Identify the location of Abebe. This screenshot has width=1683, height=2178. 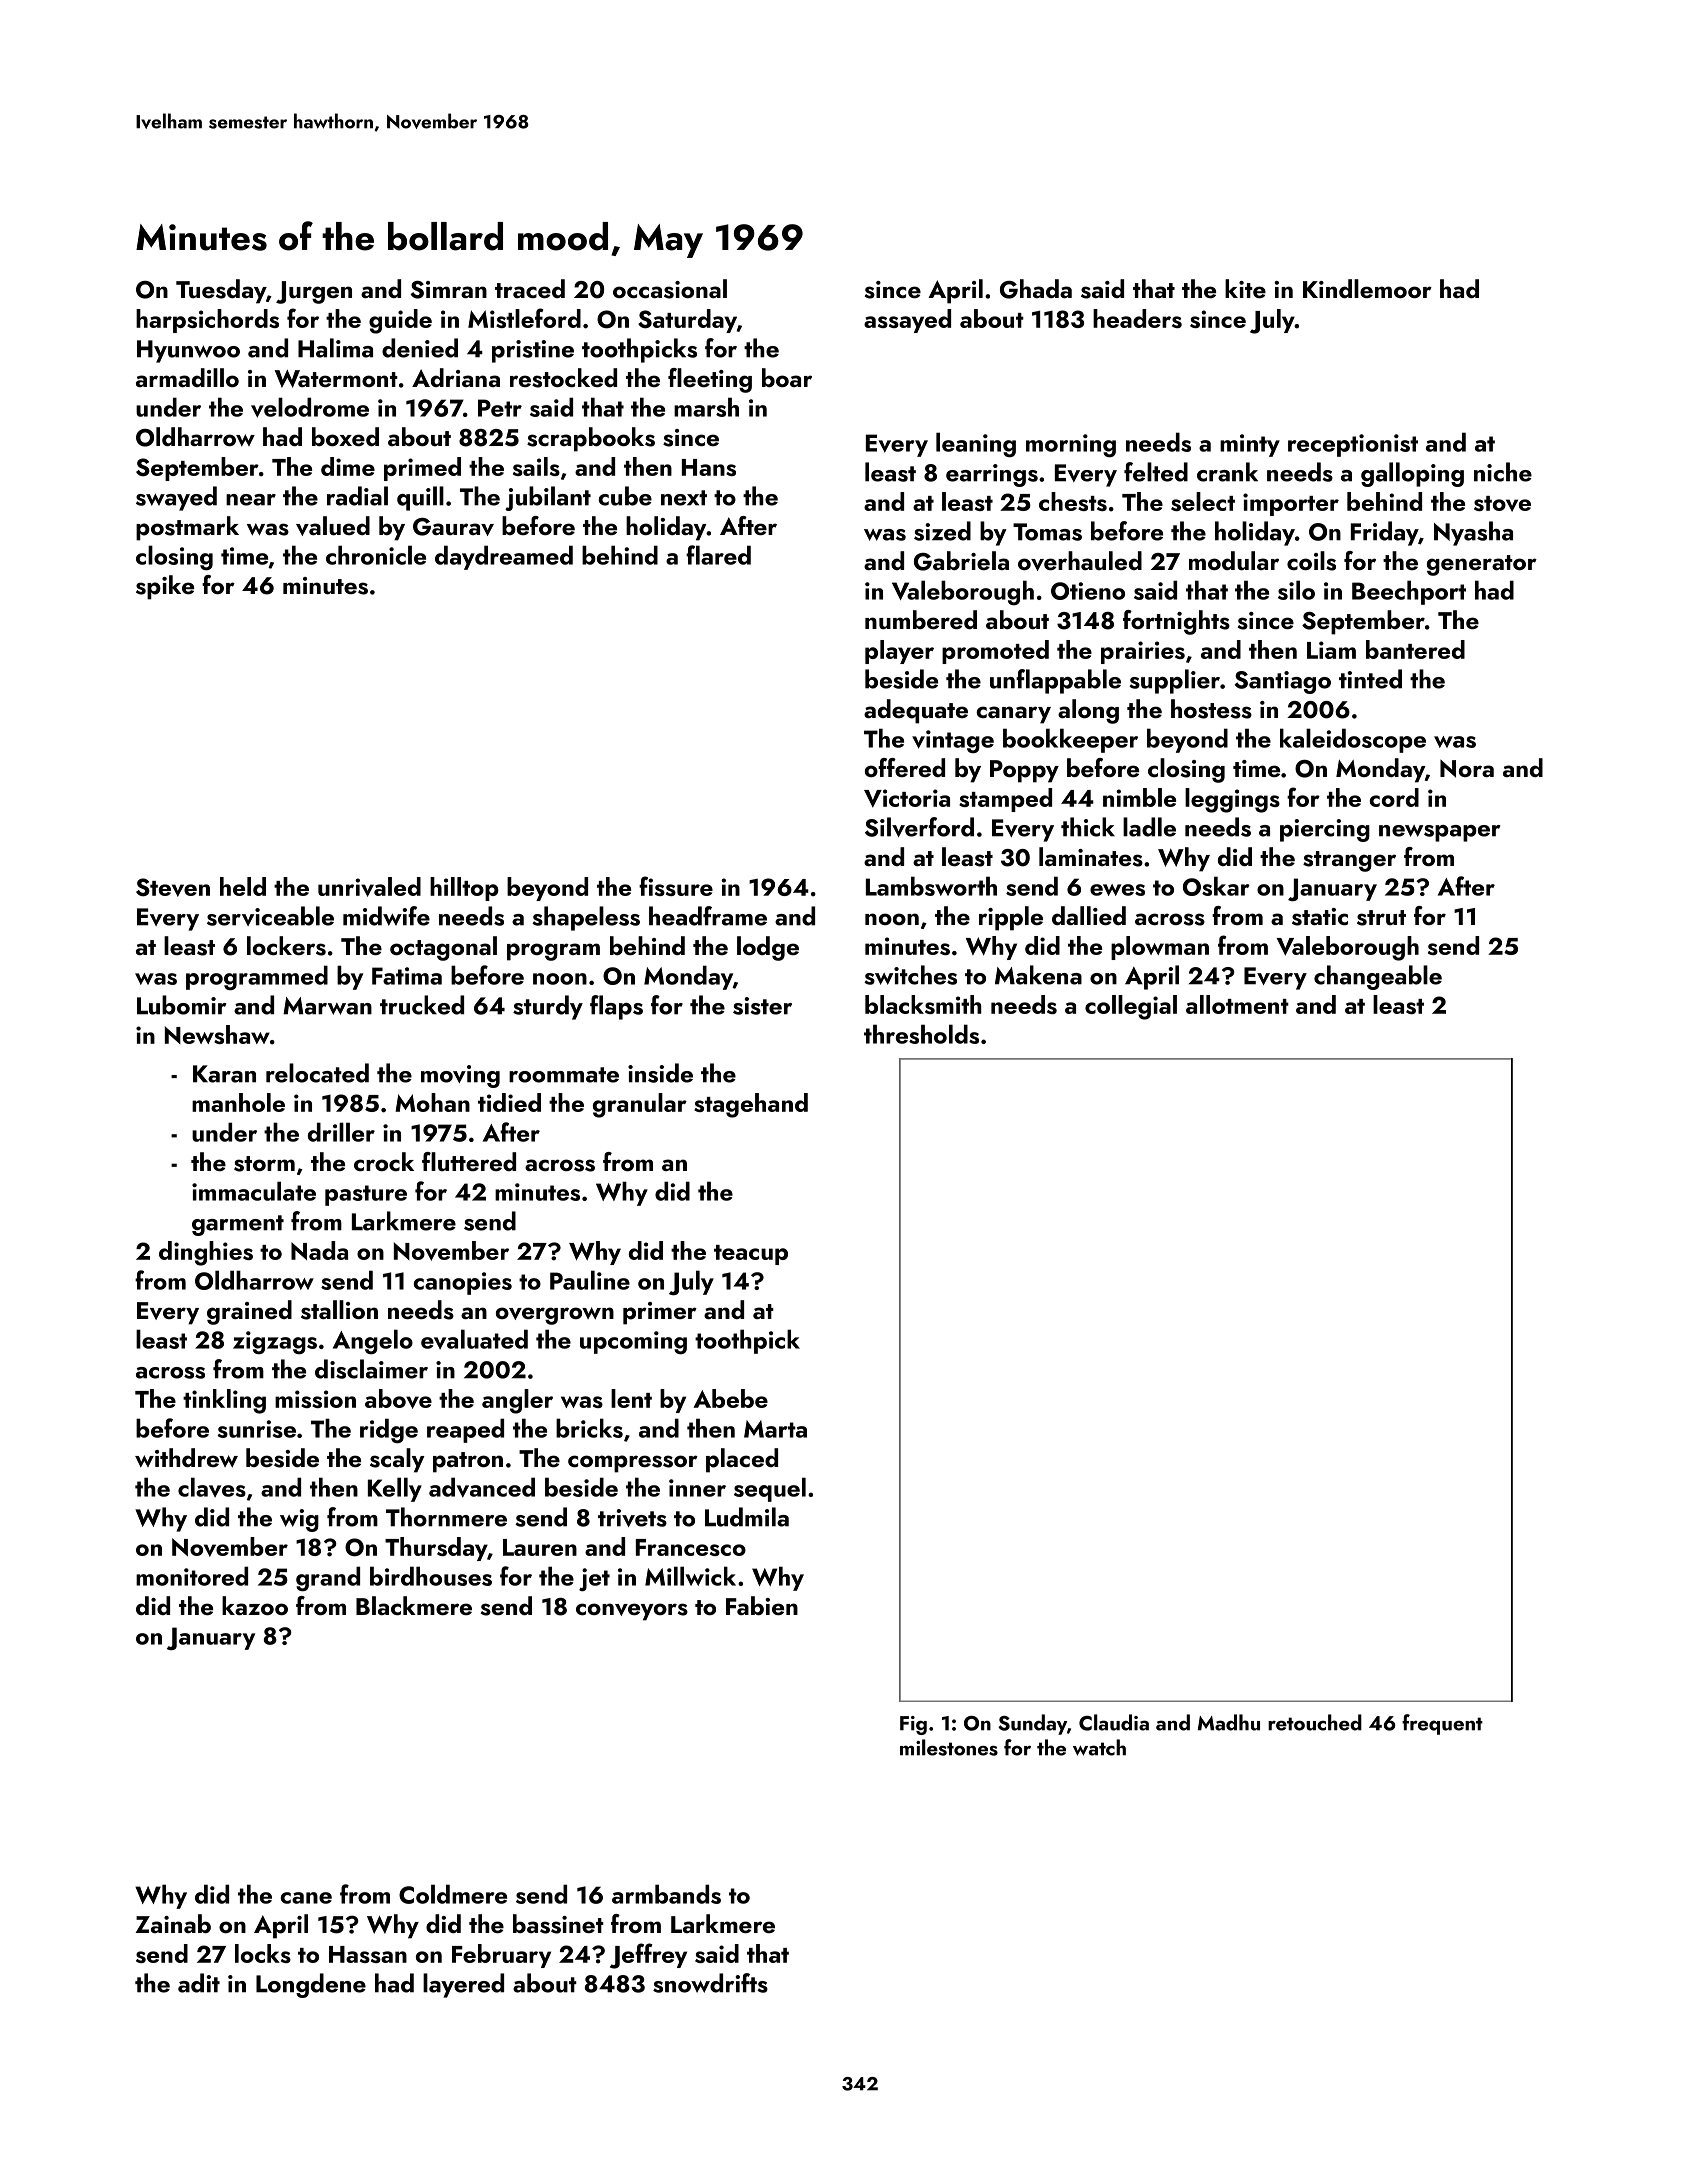
(730, 1398).
